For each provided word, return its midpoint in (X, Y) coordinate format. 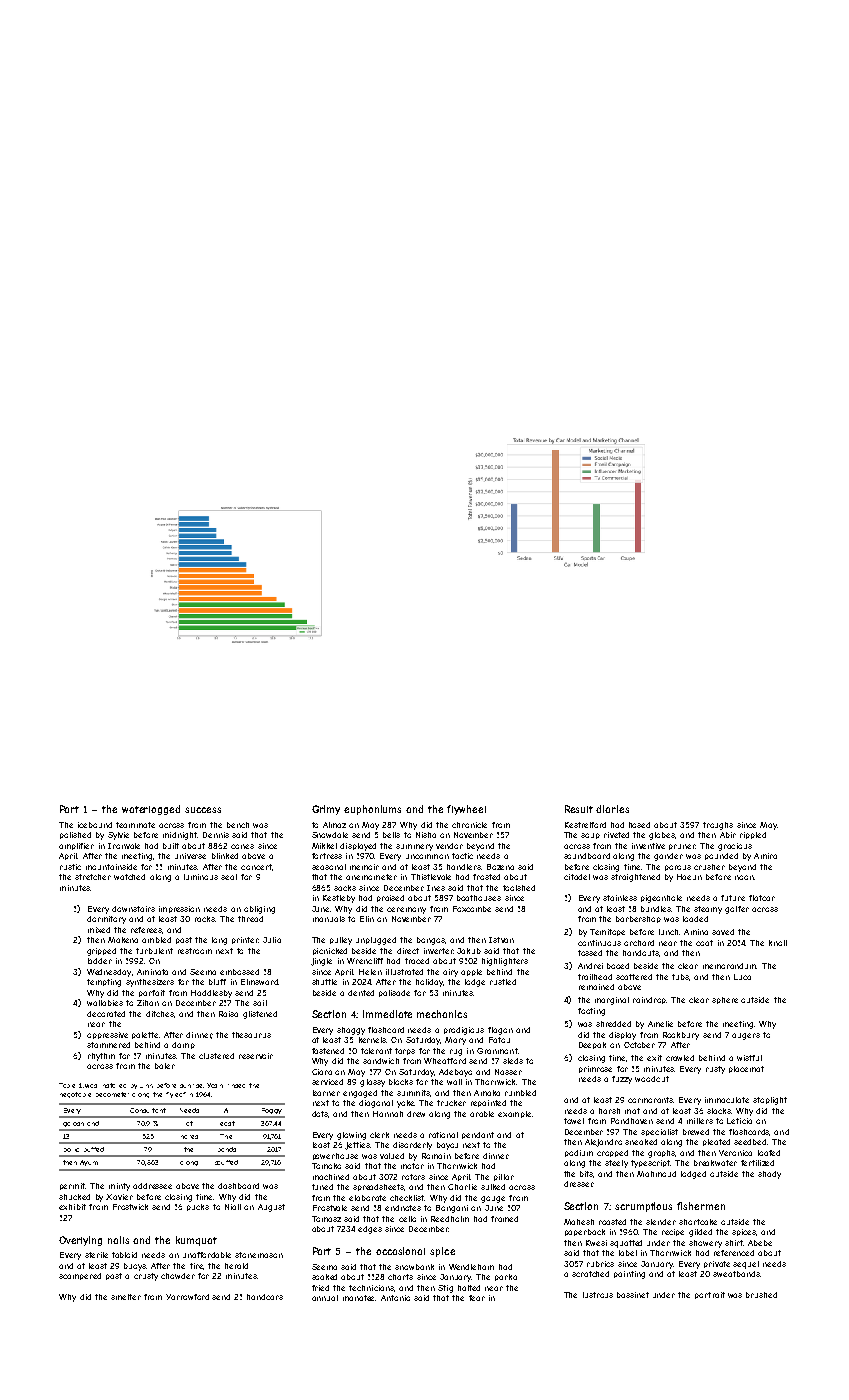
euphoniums (372, 810)
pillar (504, 1177)
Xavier (119, 1197)
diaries (612, 809)
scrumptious (643, 1207)
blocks (401, 1082)
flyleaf (176, 1095)
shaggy (351, 1031)
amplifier (76, 846)
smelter (126, 1297)
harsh (609, 1111)
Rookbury (681, 1036)
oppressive (107, 1035)
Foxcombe (472, 909)
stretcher (93, 877)
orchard (639, 943)
